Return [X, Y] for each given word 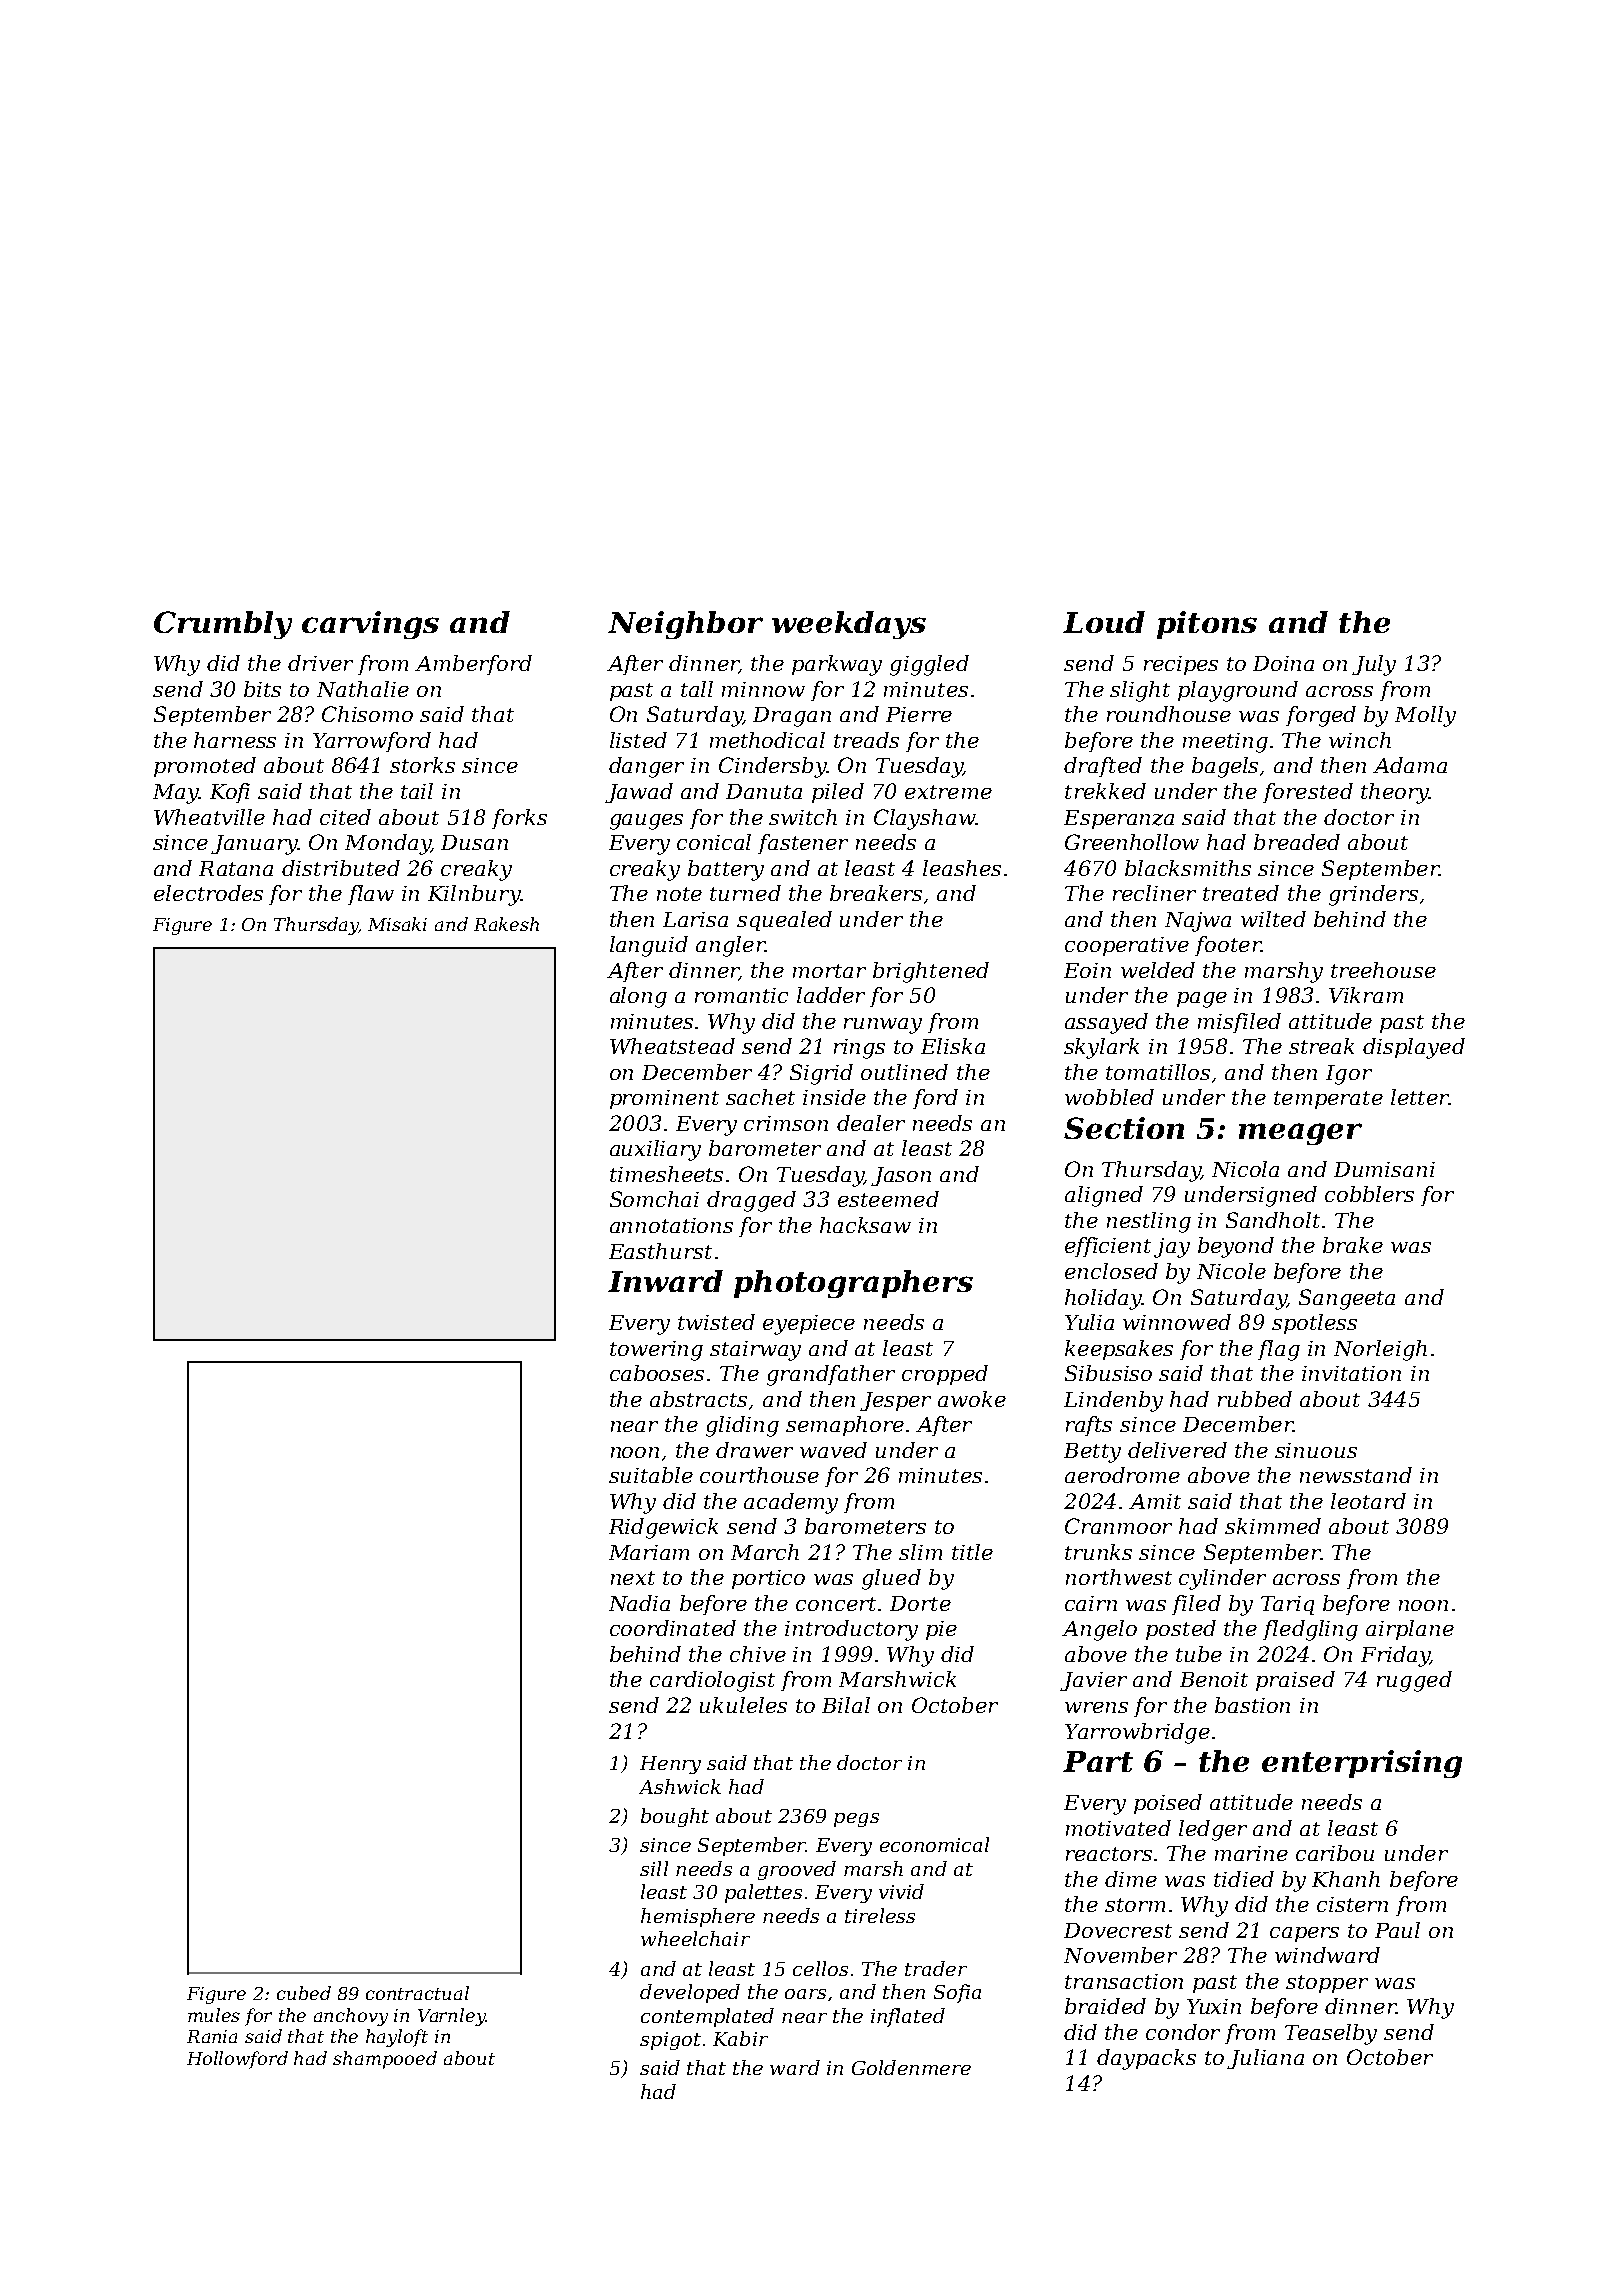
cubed [304, 1993]
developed [690, 1993]
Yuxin [1214, 2006]
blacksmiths [1188, 868]
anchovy [351, 2017]
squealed [784, 921]
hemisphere [698, 1917]
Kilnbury [474, 895]
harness [235, 740]
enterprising [1362, 1764]
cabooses [657, 1373]
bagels [1225, 767]
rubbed [1255, 1399]
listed [638, 740]
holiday [1103, 1299]
